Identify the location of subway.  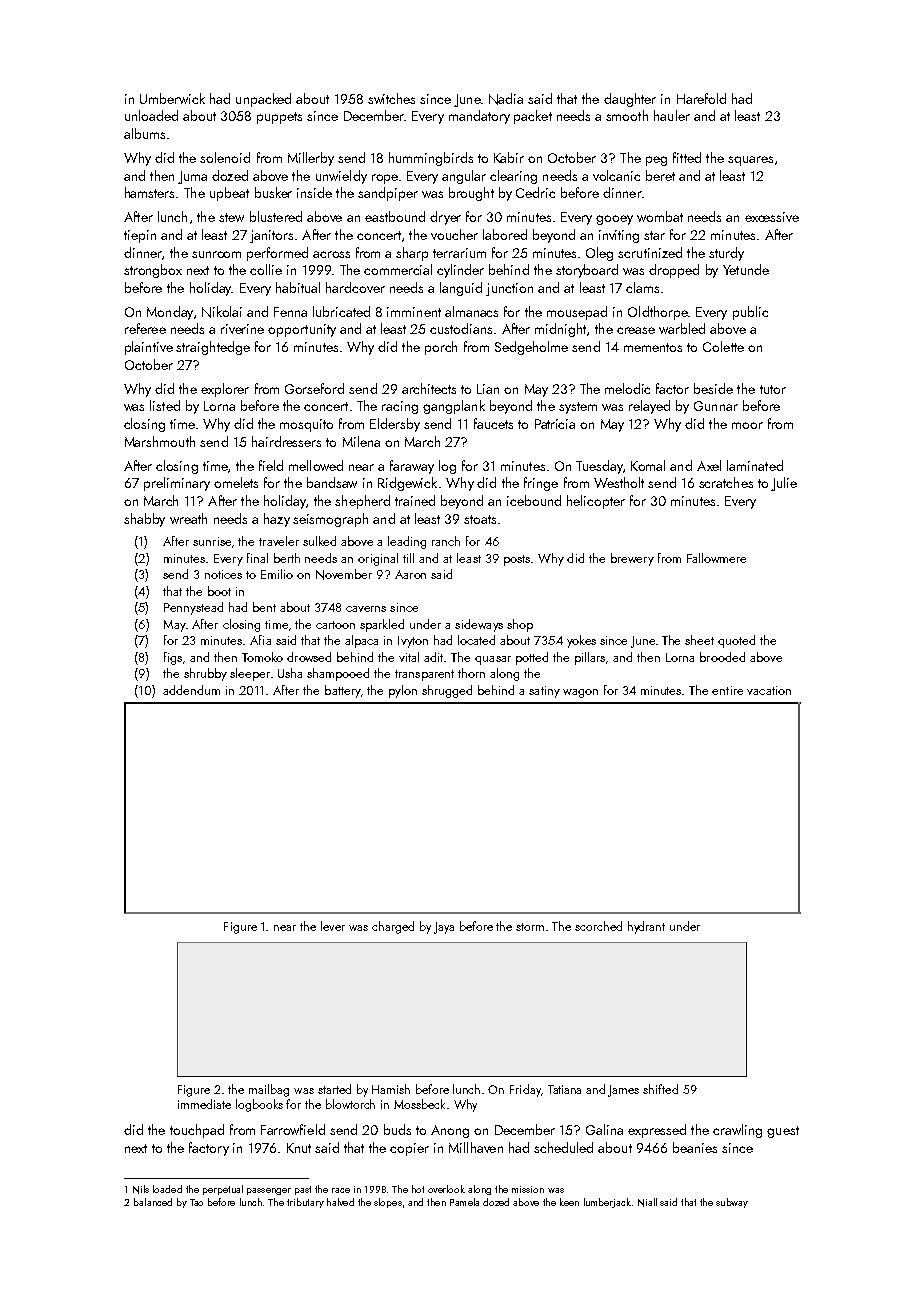
(732, 1203).
